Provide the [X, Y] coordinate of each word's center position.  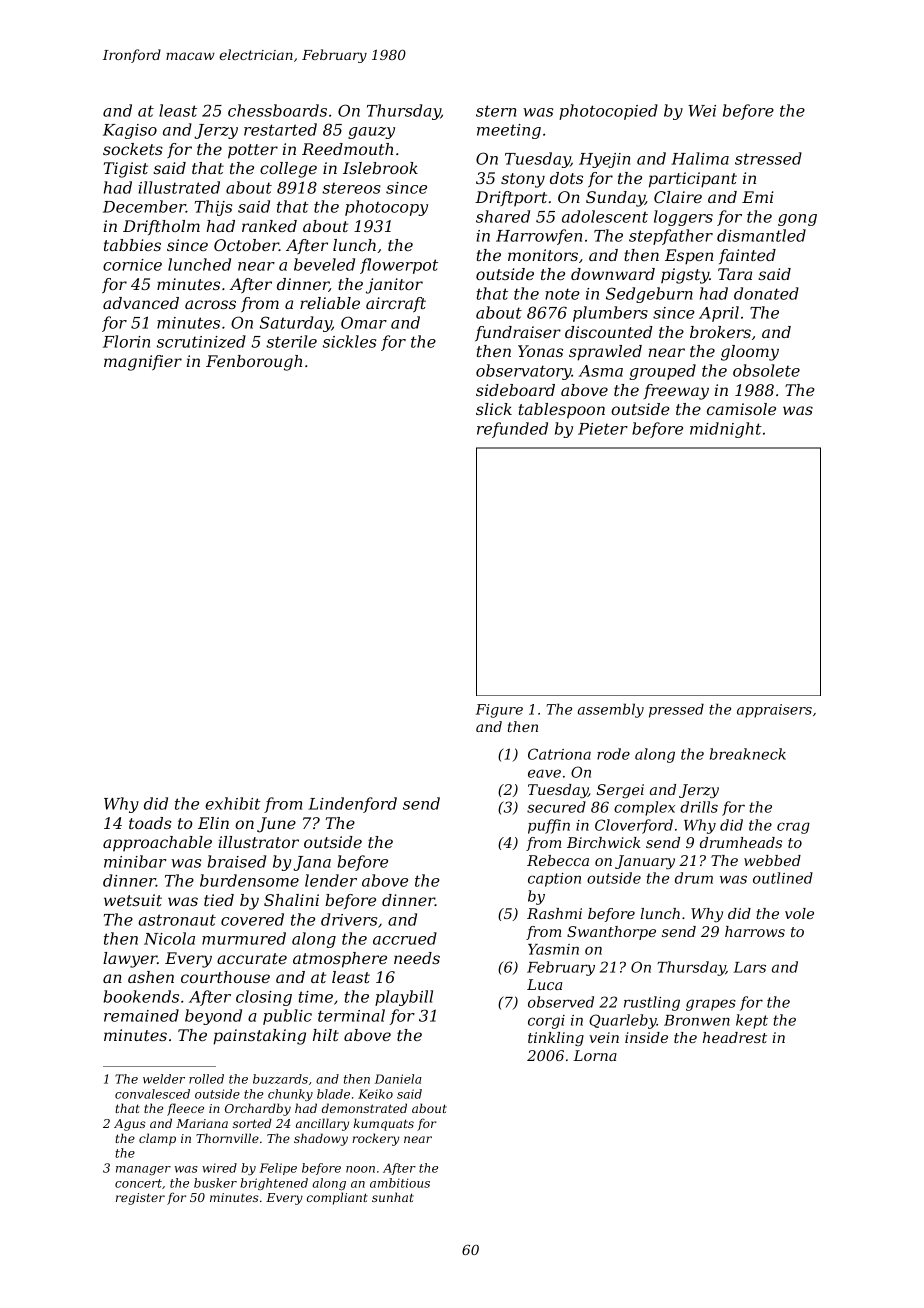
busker [215, 1183]
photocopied [608, 112]
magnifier [143, 363]
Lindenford [352, 805]
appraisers [774, 711]
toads [150, 823]
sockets [133, 149]
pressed [676, 710]
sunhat [393, 1197]
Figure [499, 711]
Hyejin [604, 160]
